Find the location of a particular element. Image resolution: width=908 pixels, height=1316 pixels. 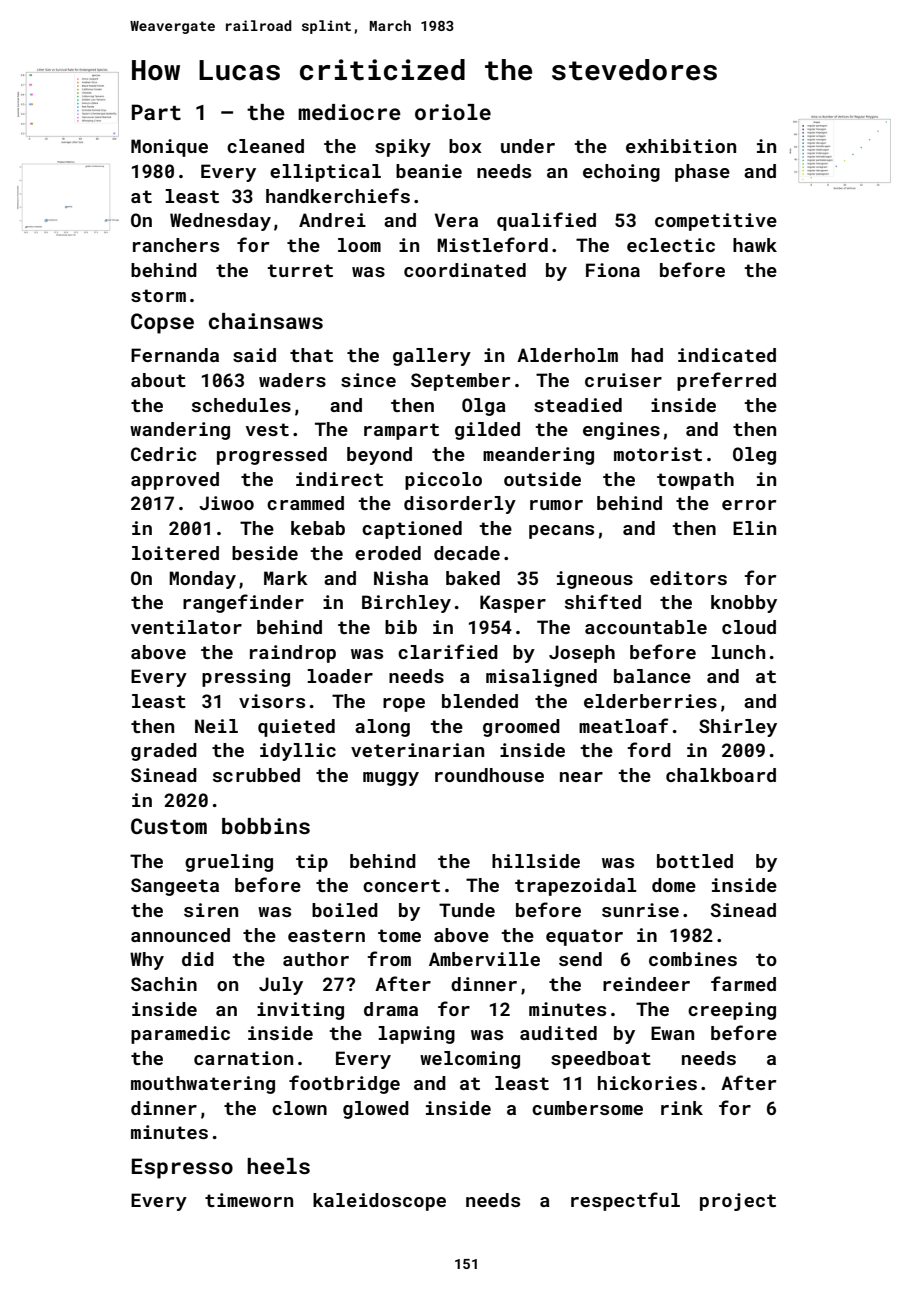

cleaned is located at coordinates (265, 146).
